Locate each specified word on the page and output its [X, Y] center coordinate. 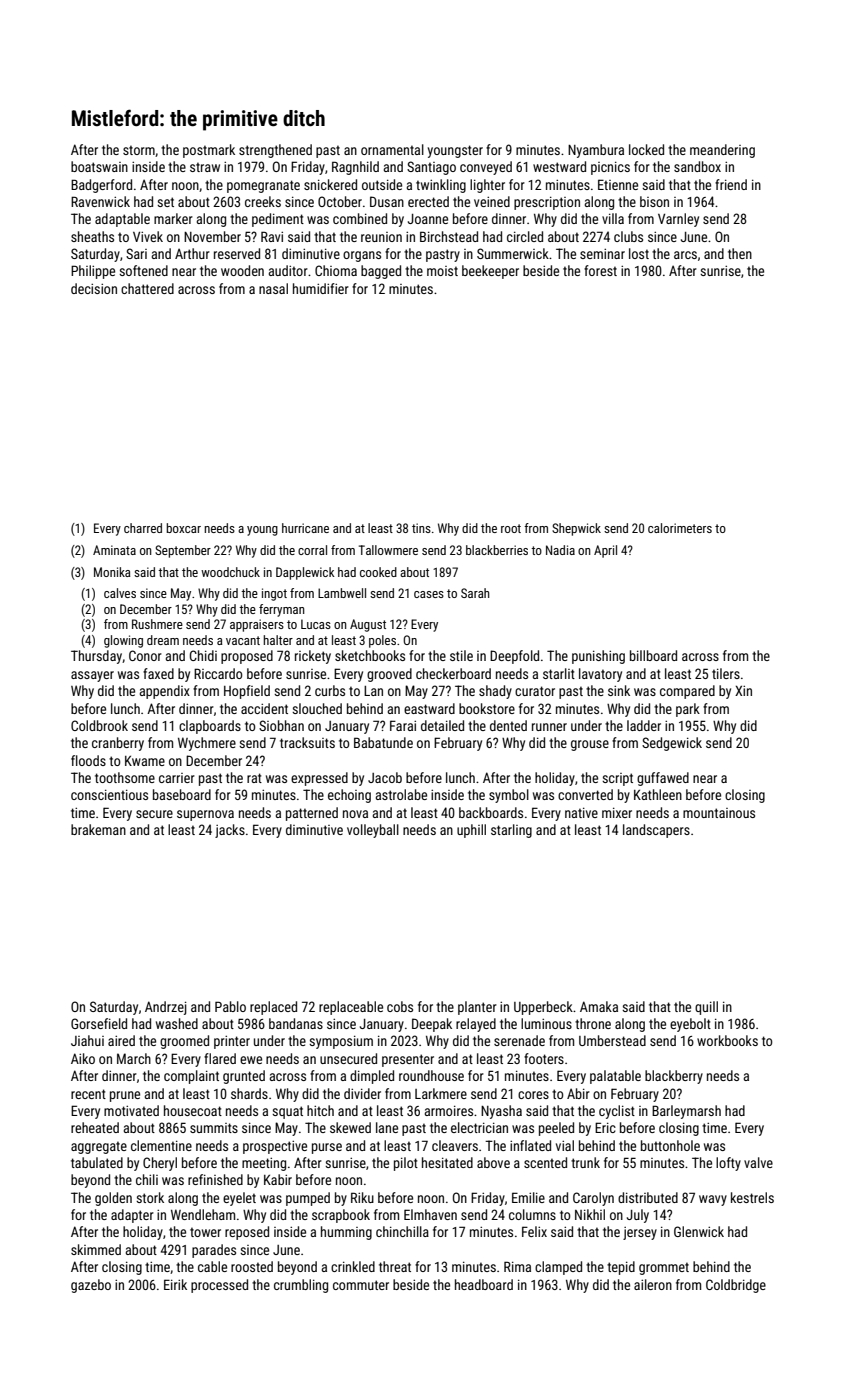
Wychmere [207, 744]
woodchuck [230, 572]
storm [139, 150]
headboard [484, 1284]
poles [382, 641]
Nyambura [596, 151]
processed [219, 1286]
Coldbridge [736, 1286]
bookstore [487, 708]
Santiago [431, 168]
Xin [743, 691]
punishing [598, 657]
